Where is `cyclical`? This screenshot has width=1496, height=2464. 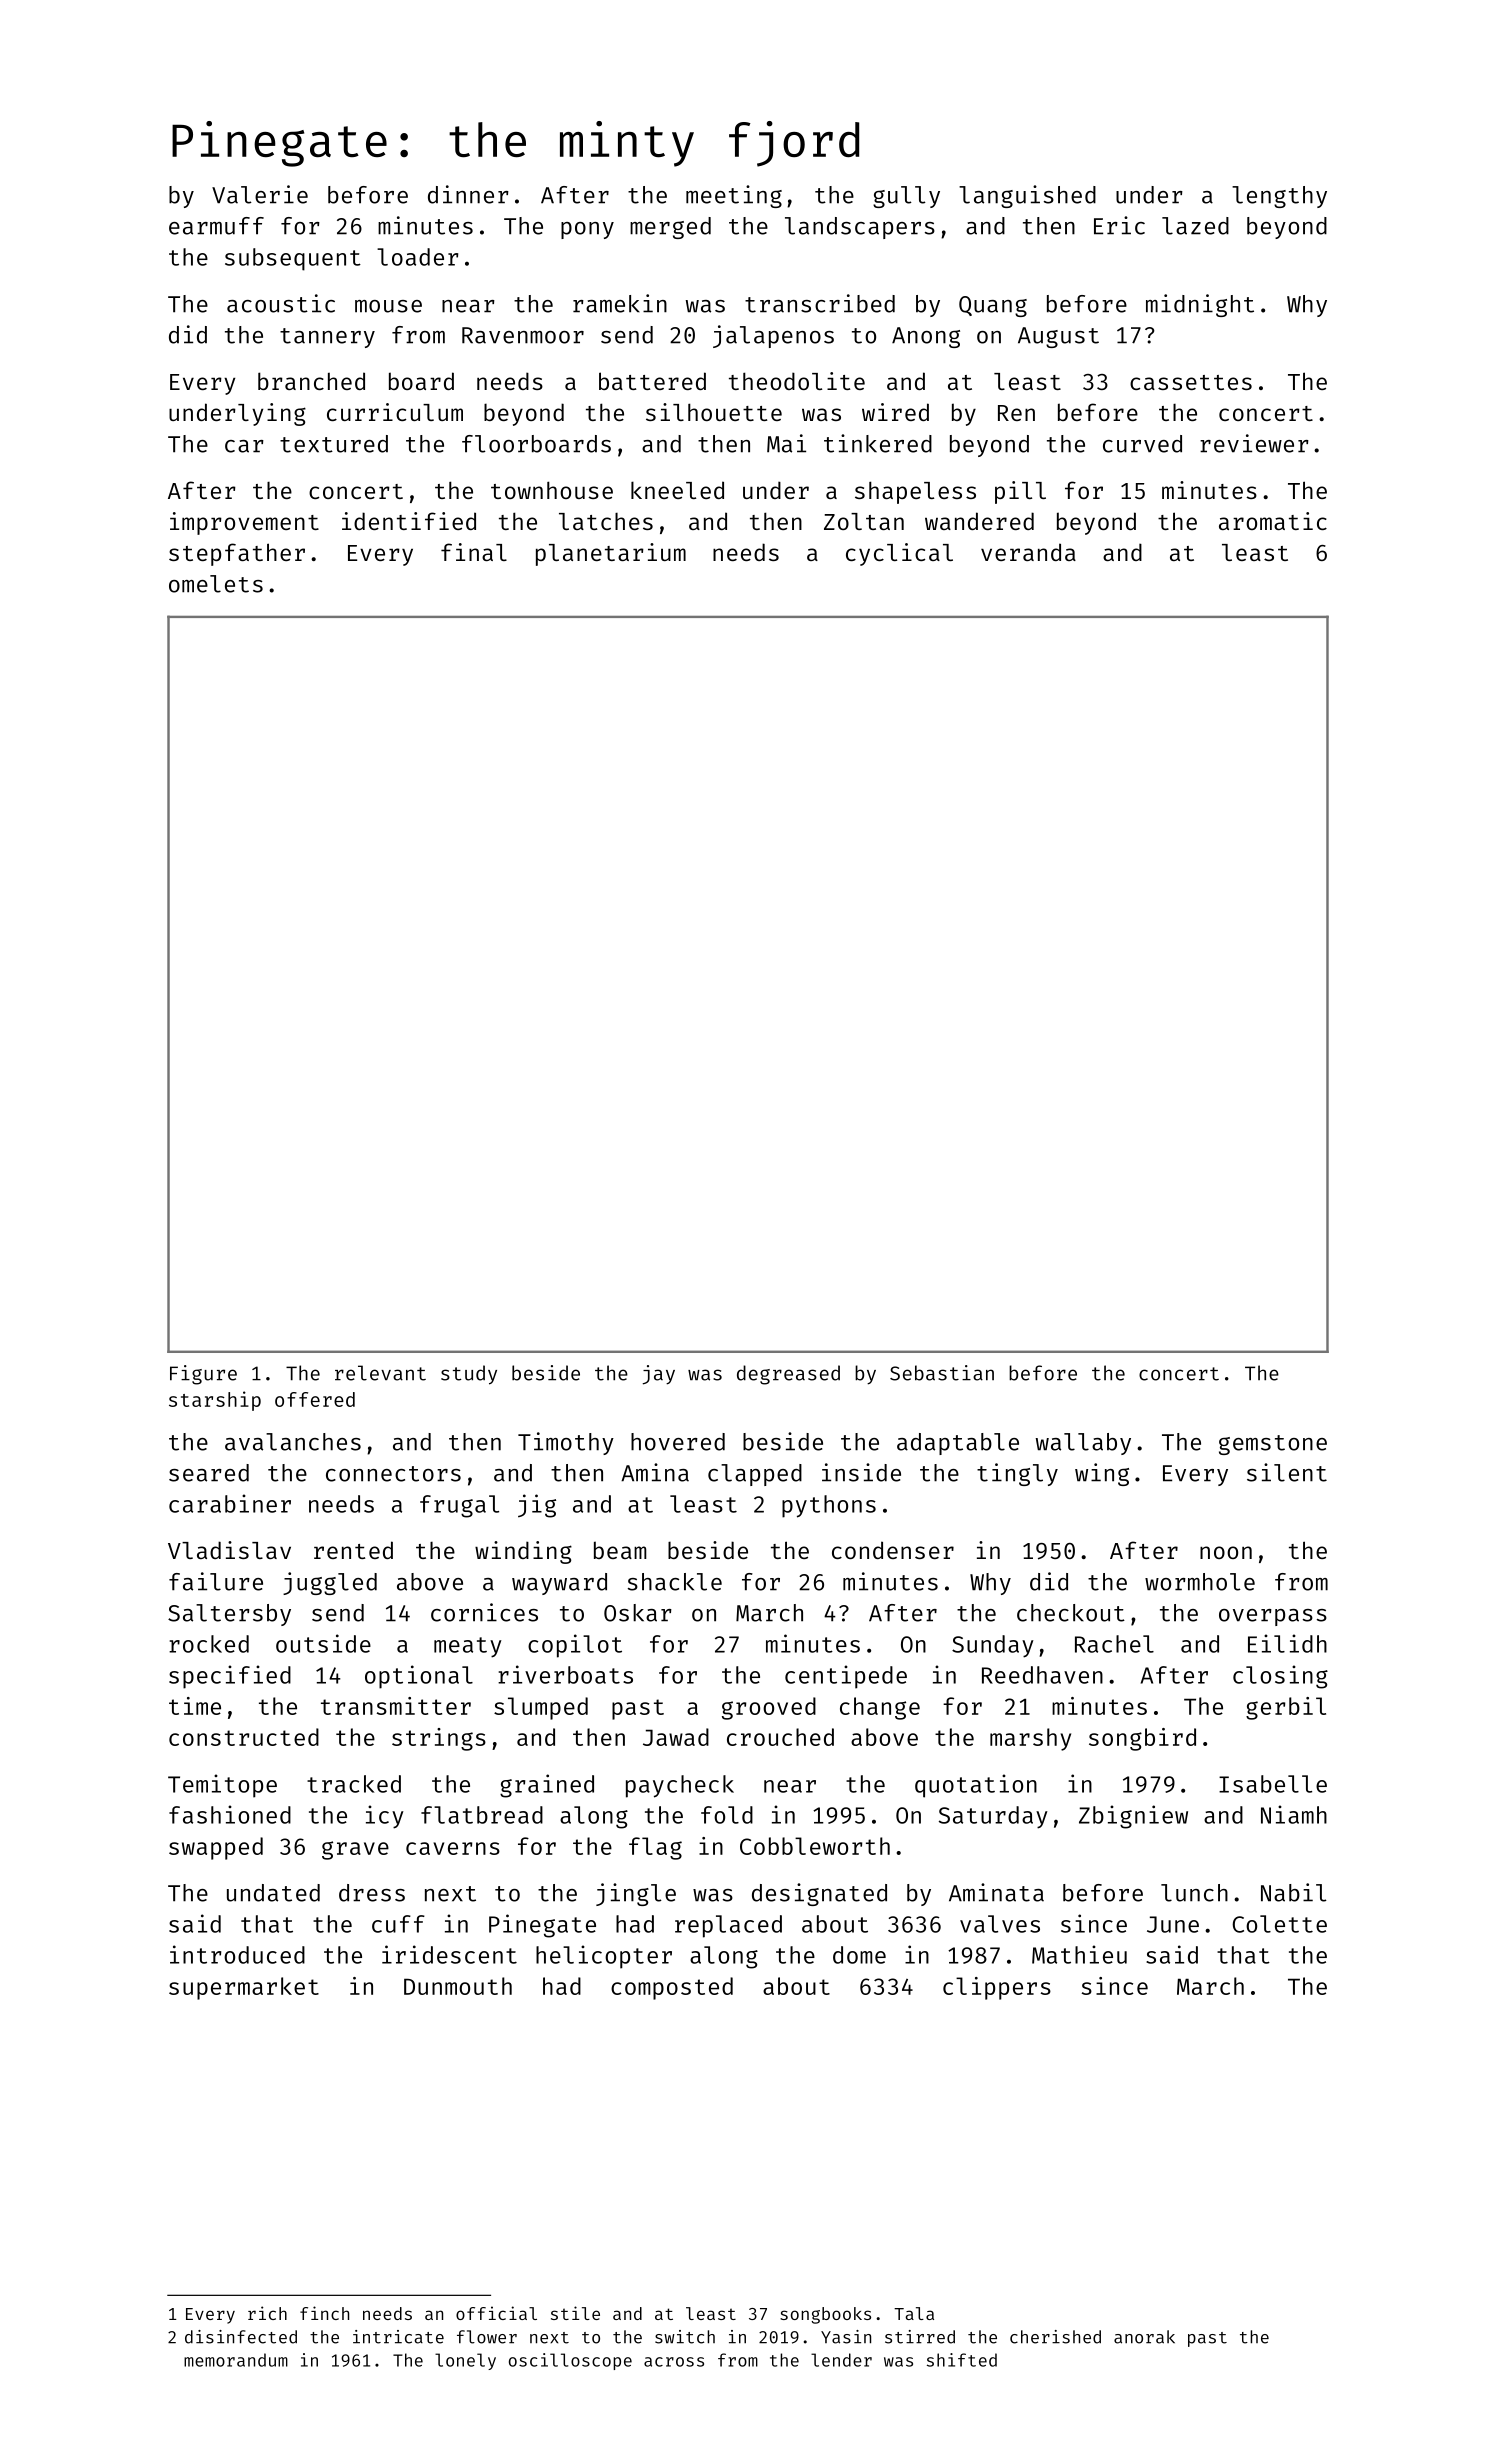 cyclical is located at coordinates (899, 554).
